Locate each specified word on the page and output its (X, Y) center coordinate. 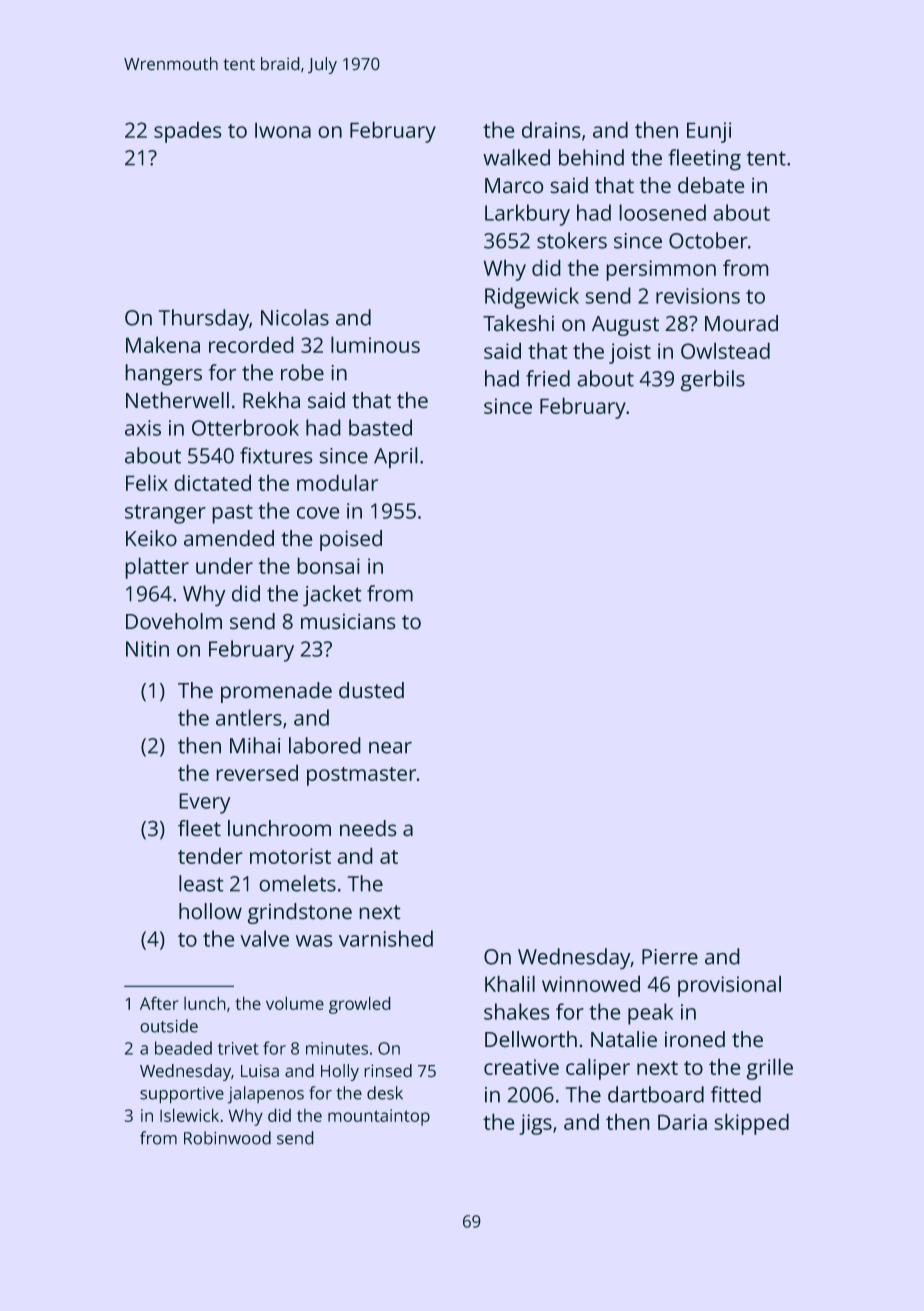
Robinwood (227, 1138)
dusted (371, 690)
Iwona (283, 130)
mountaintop (379, 1117)
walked (516, 157)
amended (229, 538)
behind (591, 157)
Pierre (670, 957)
